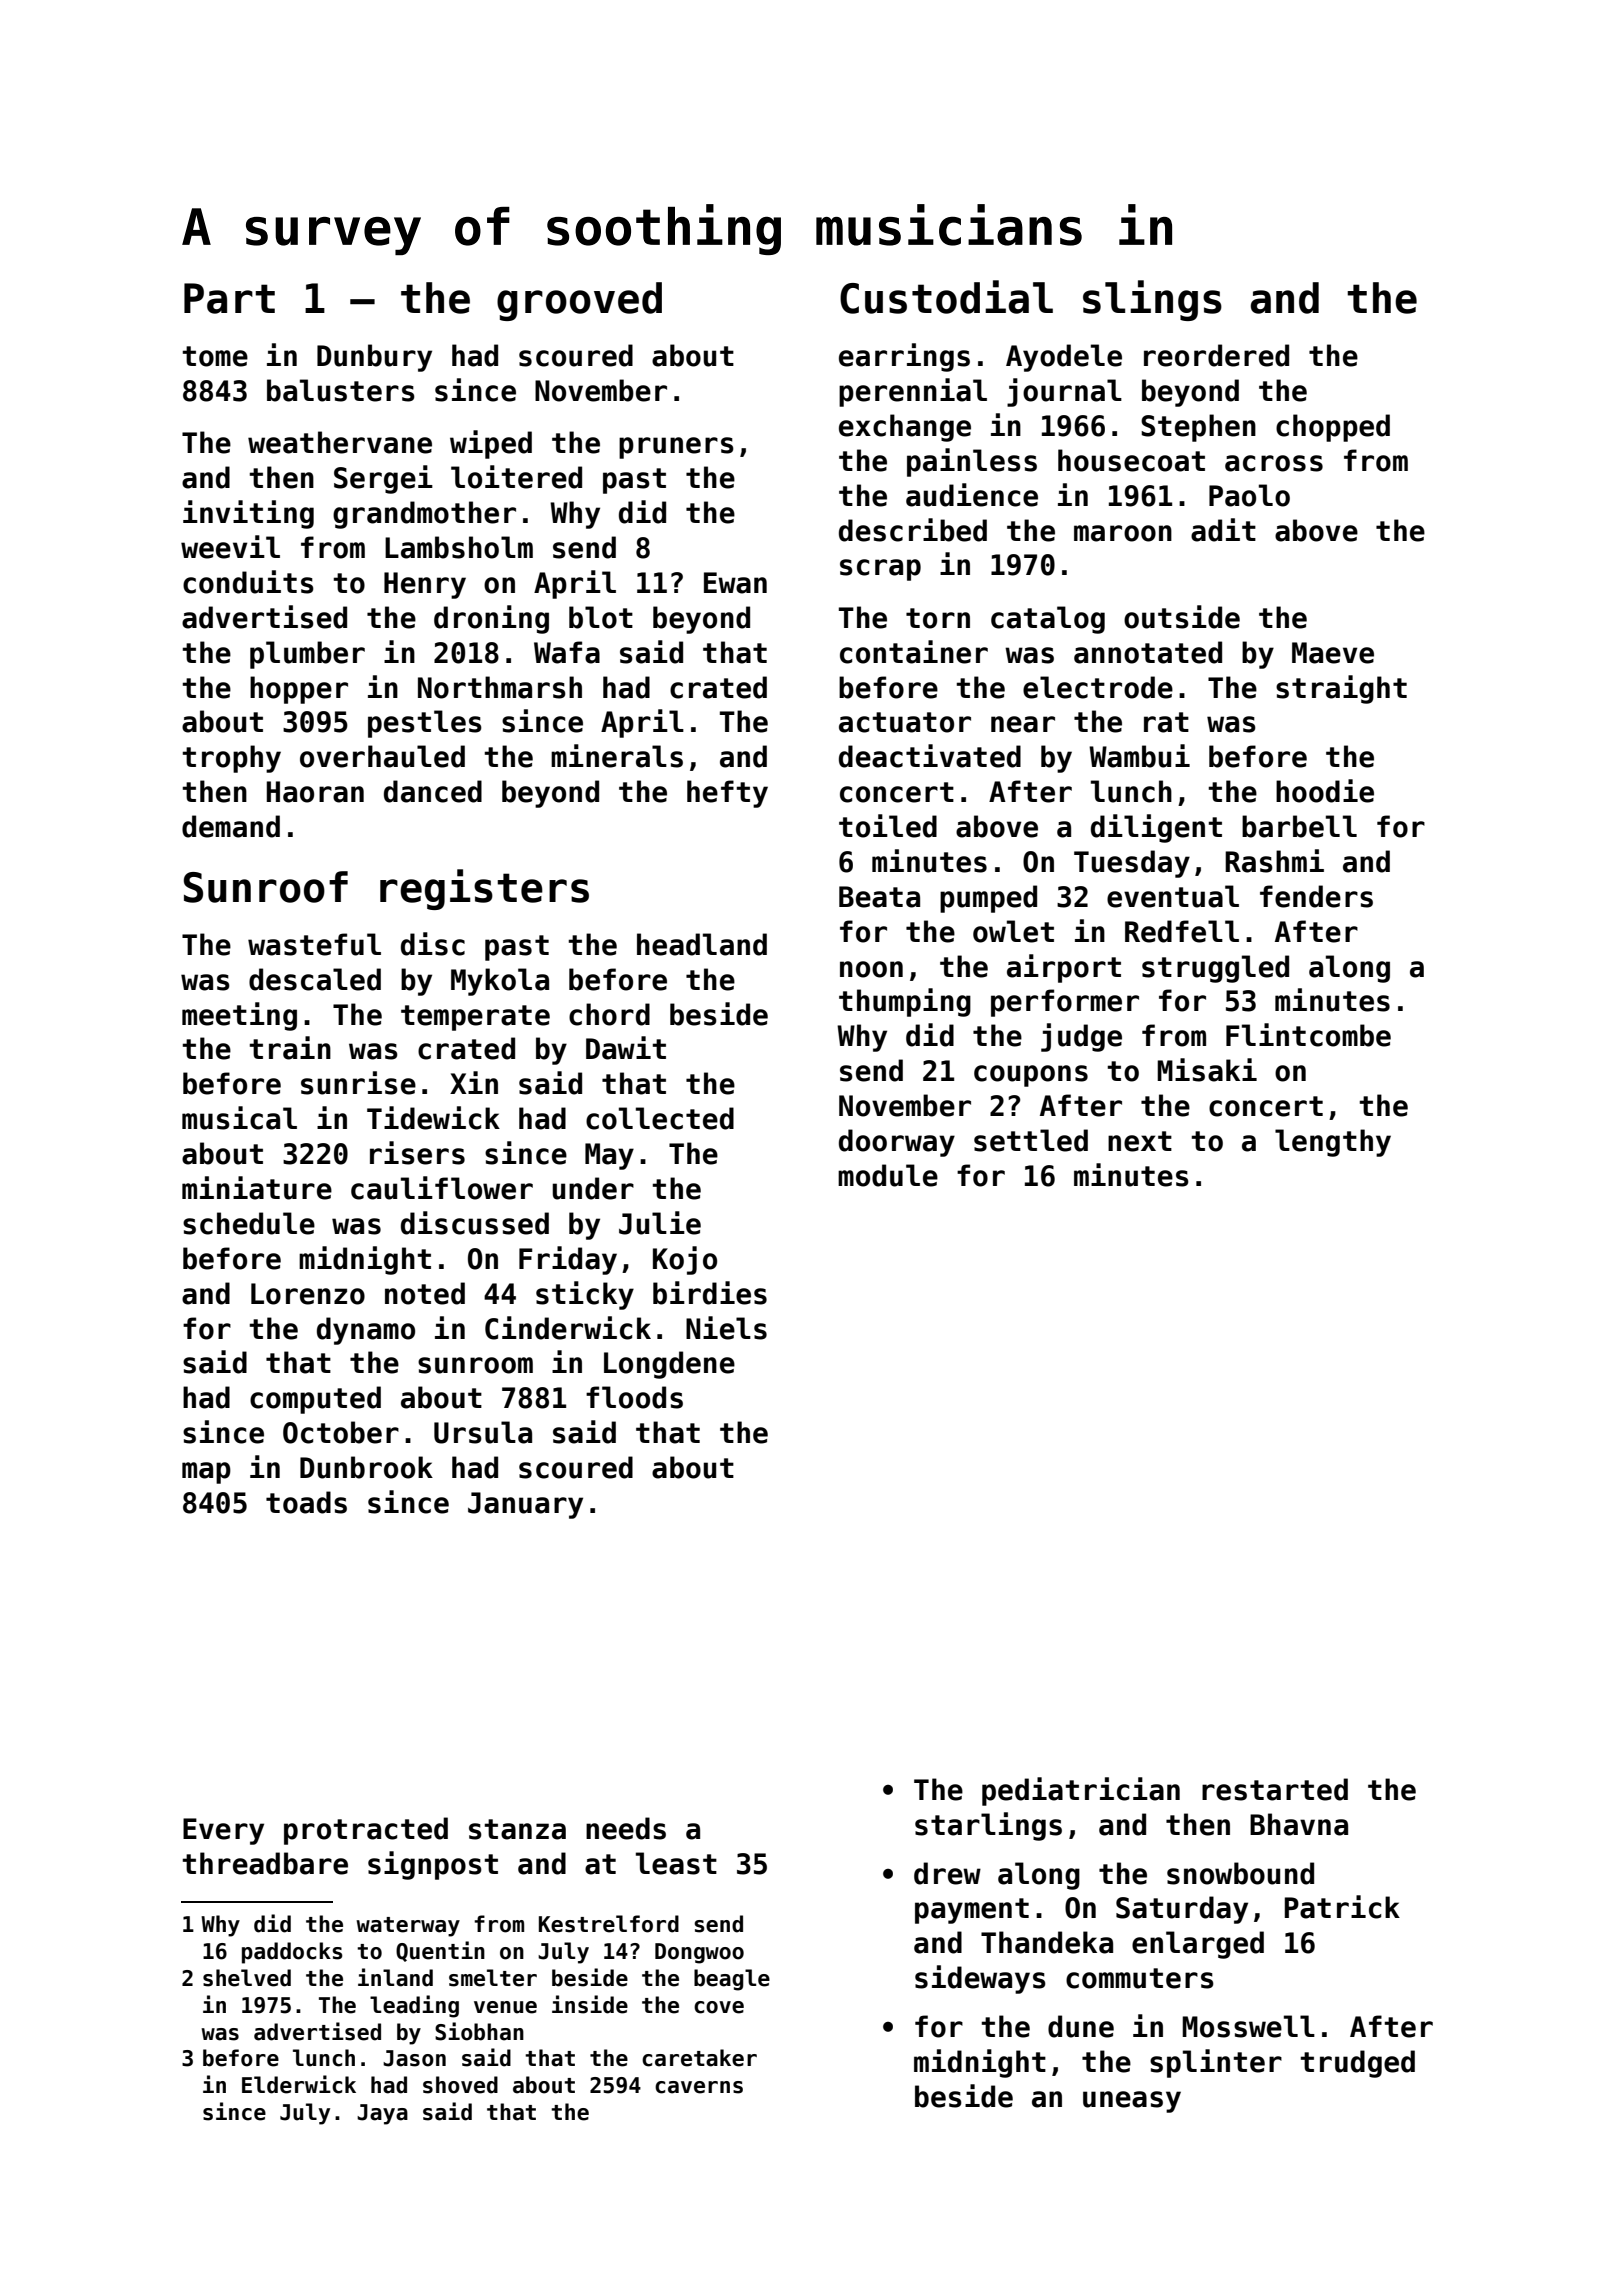 The width and height of the screenshot is (1620, 2292). Describe the element at coordinates (314, 944) in the screenshot. I see `wasteful` at that location.
